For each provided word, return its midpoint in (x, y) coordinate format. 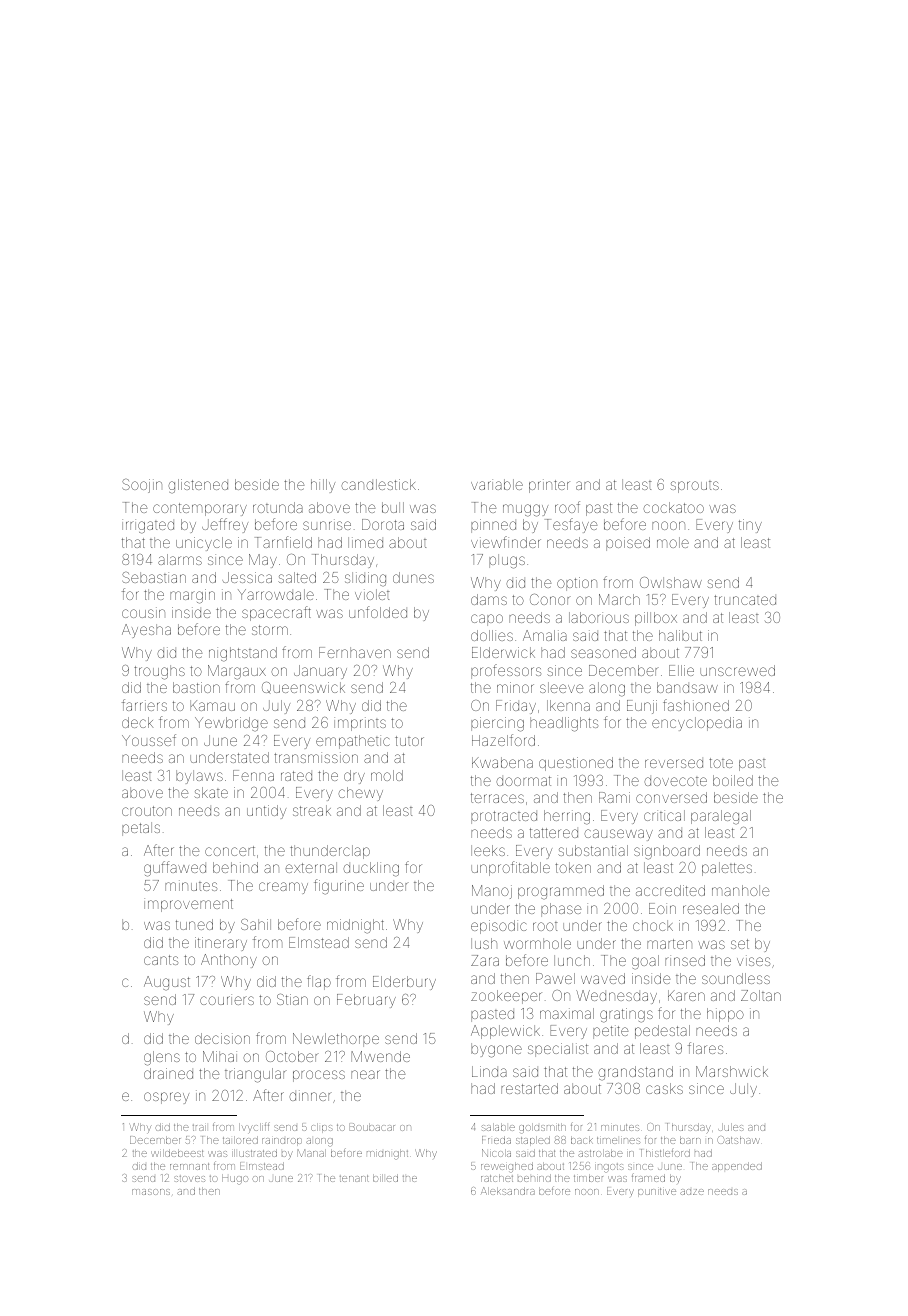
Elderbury (404, 983)
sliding (365, 579)
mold (387, 775)
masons (151, 1192)
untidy (266, 812)
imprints (360, 724)
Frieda (496, 1140)
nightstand (243, 654)
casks (664, 1088)
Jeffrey (225, 525)
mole (673, 542)
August (167, 983)
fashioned (696, 705)
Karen (686, 995)
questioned (576, 764)
